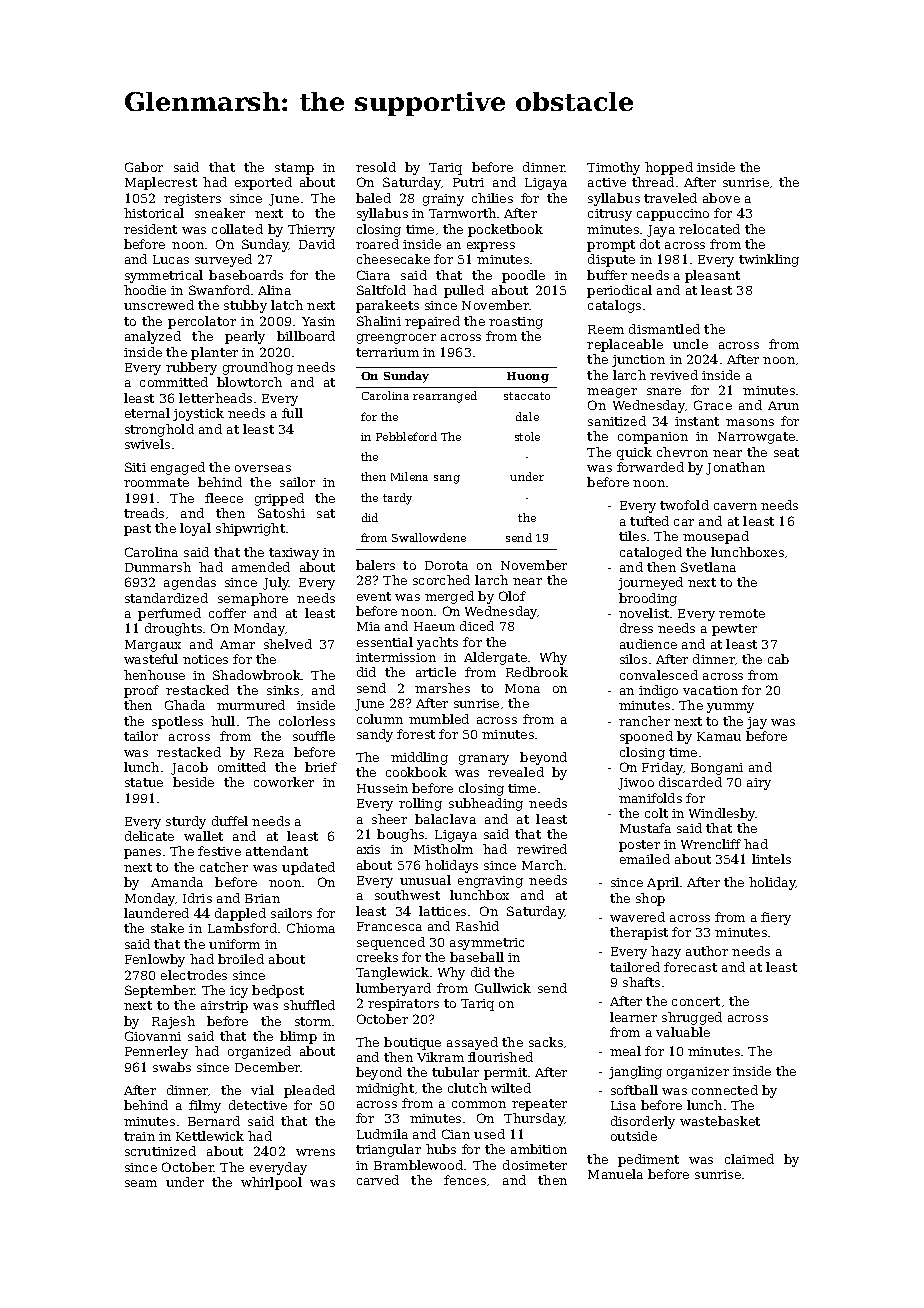  What do you see at coordinates (309, 1091) in the screenshot?
I see `pleaded` at bounding box center [309, 1091].
